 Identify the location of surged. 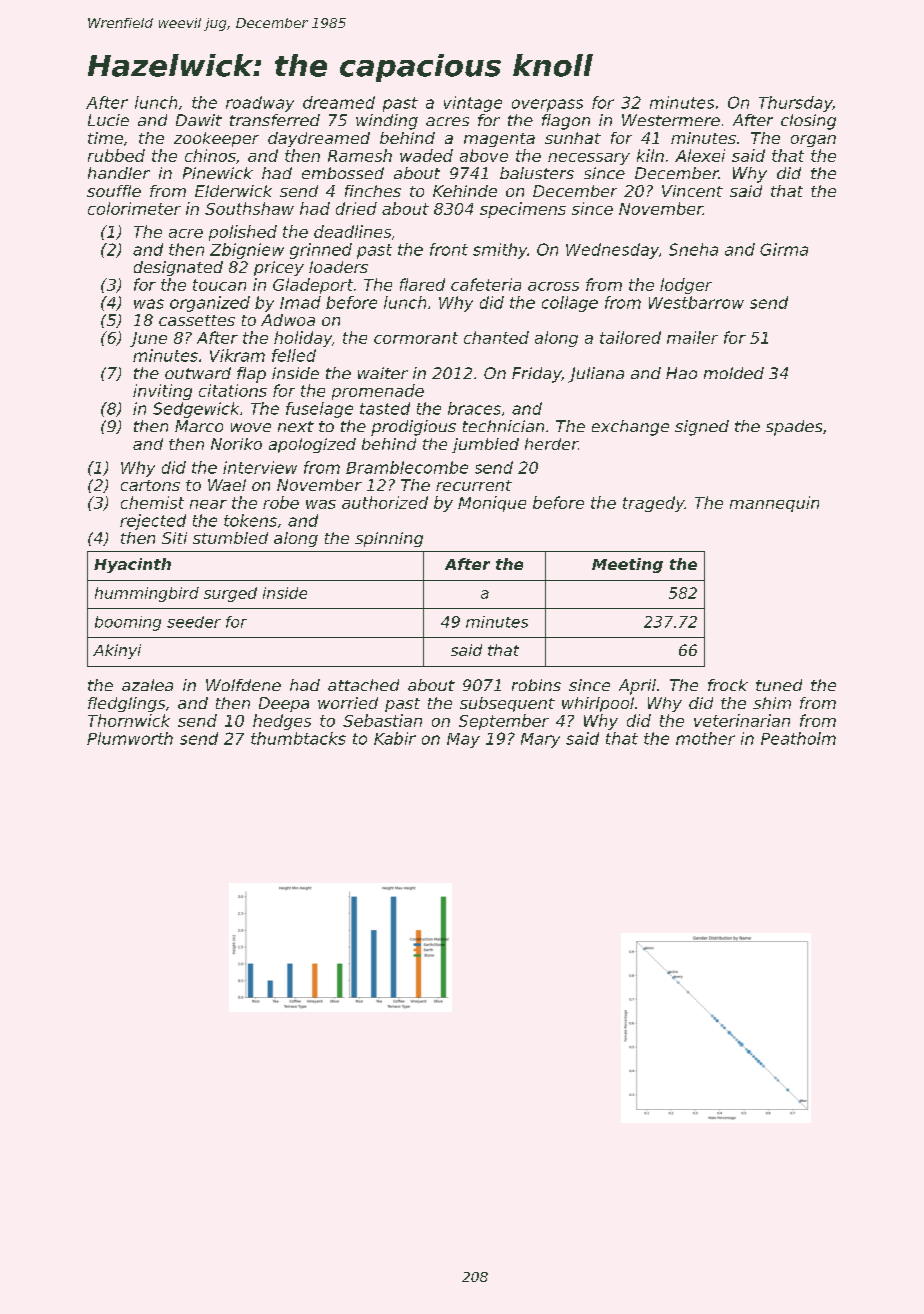
(230, 594).
